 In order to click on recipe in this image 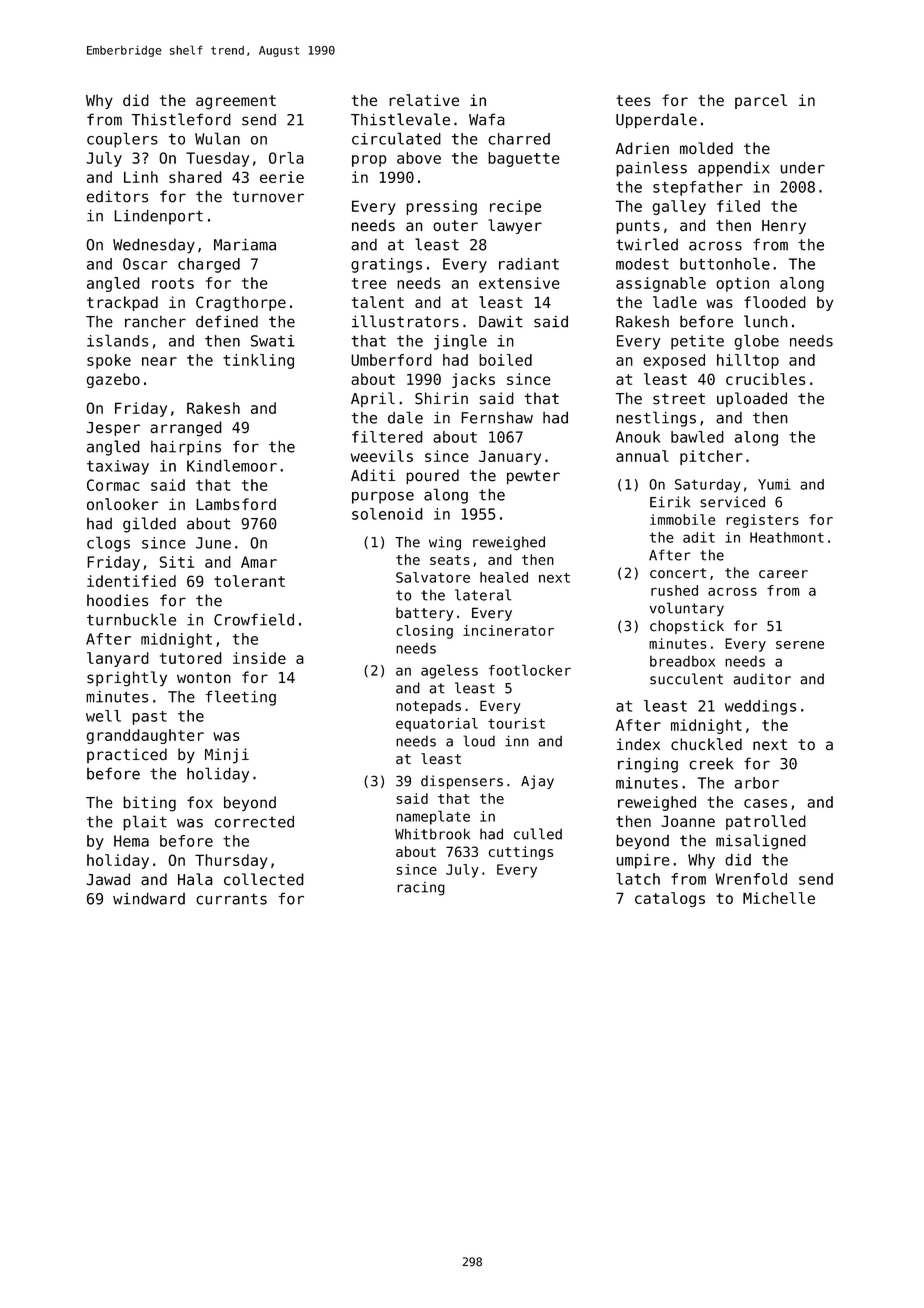, I will do `click(515, 207)`.
